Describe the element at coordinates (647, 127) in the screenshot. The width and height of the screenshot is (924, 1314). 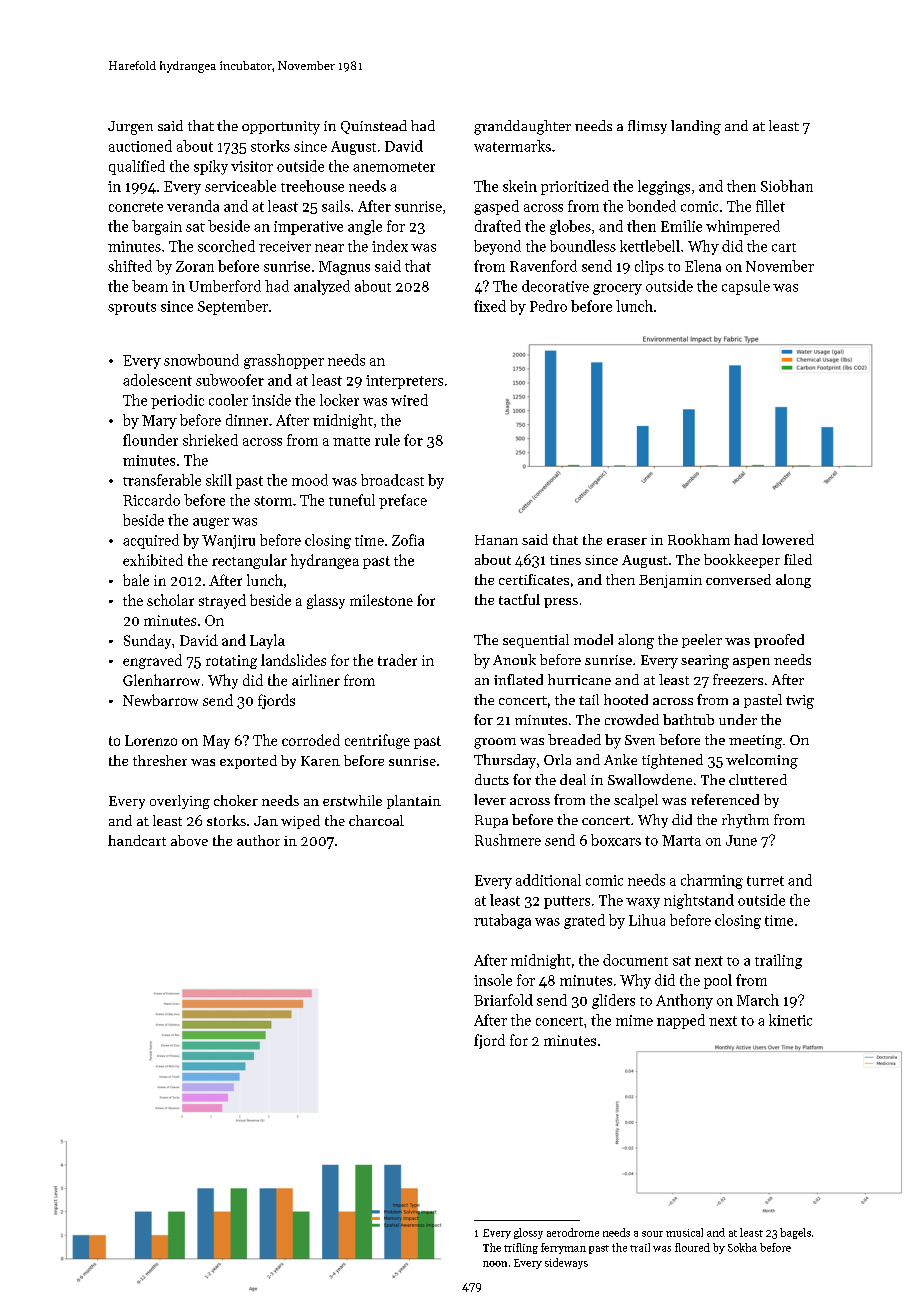
I see `flimsy` at that location.
